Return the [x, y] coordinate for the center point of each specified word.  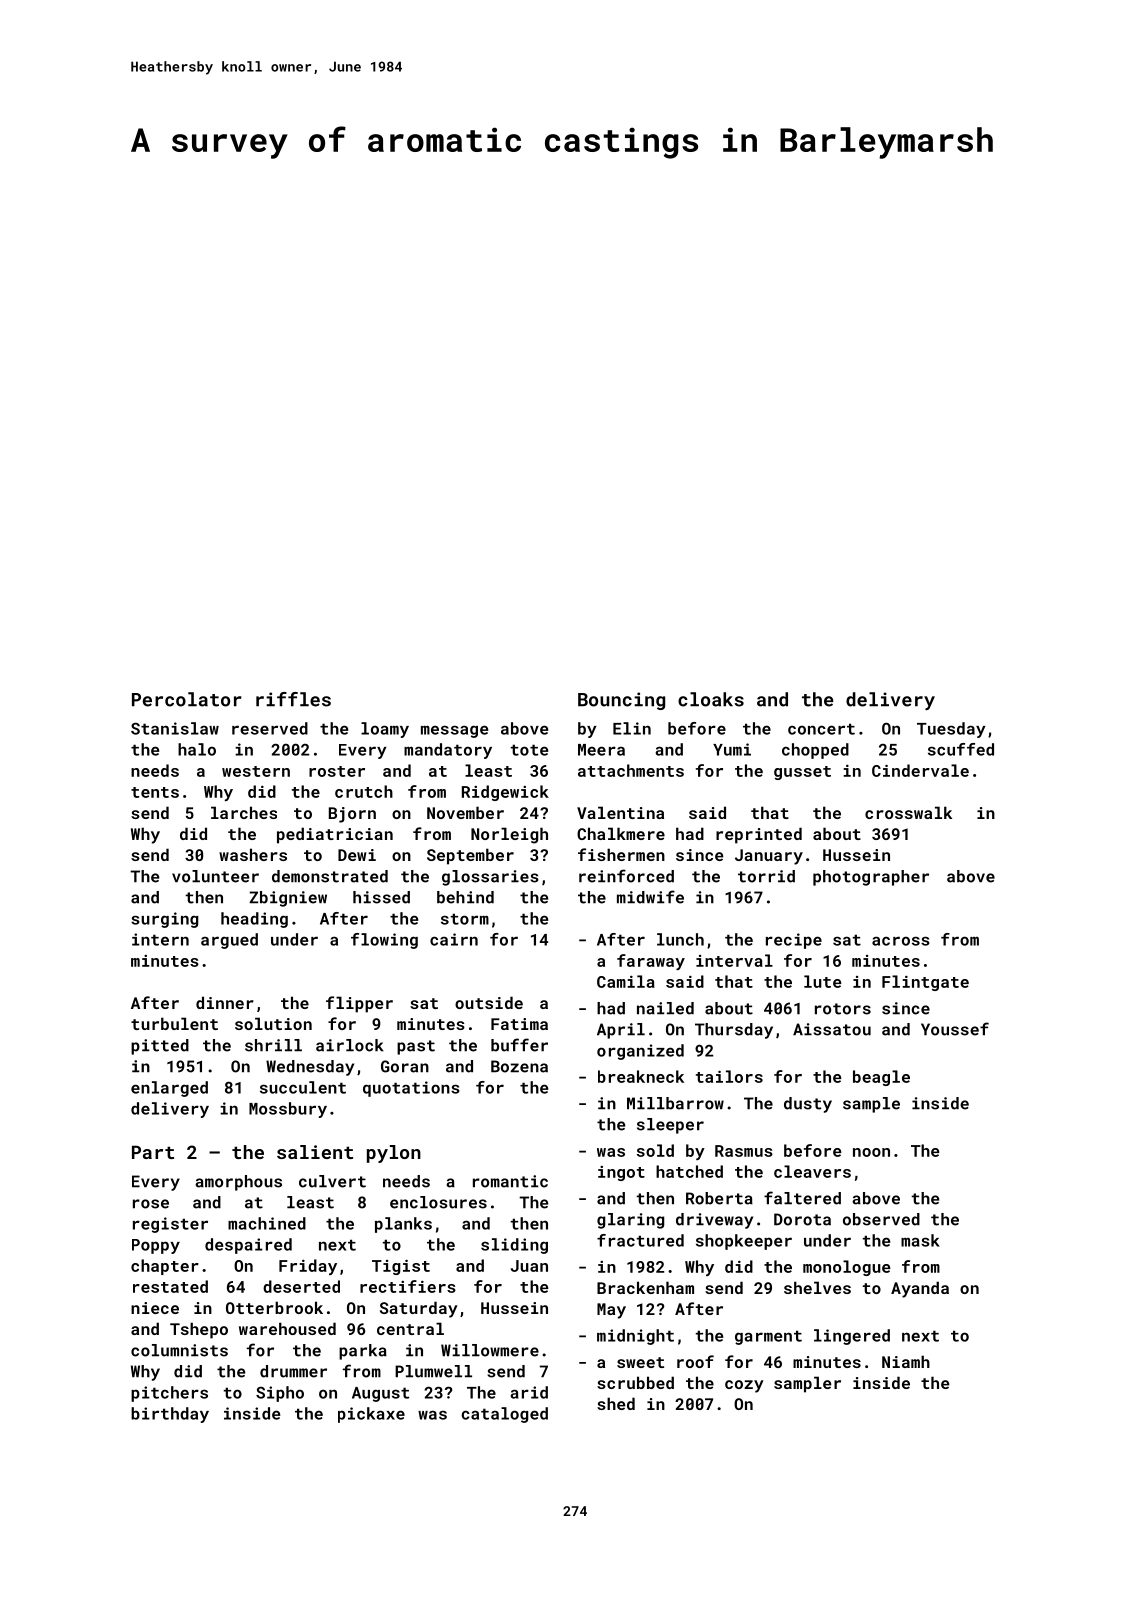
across [901, 941]
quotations [411, 1089]
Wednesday [310, 1068]
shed [616, 1403]
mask [920, 1240]
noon [871, 1152]
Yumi [732, 749]
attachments [631, 770]
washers [253, 854]
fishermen [621, 854]
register [170, 1225]
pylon [394, 1154]
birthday [170, 1415]
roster [337, 771]
